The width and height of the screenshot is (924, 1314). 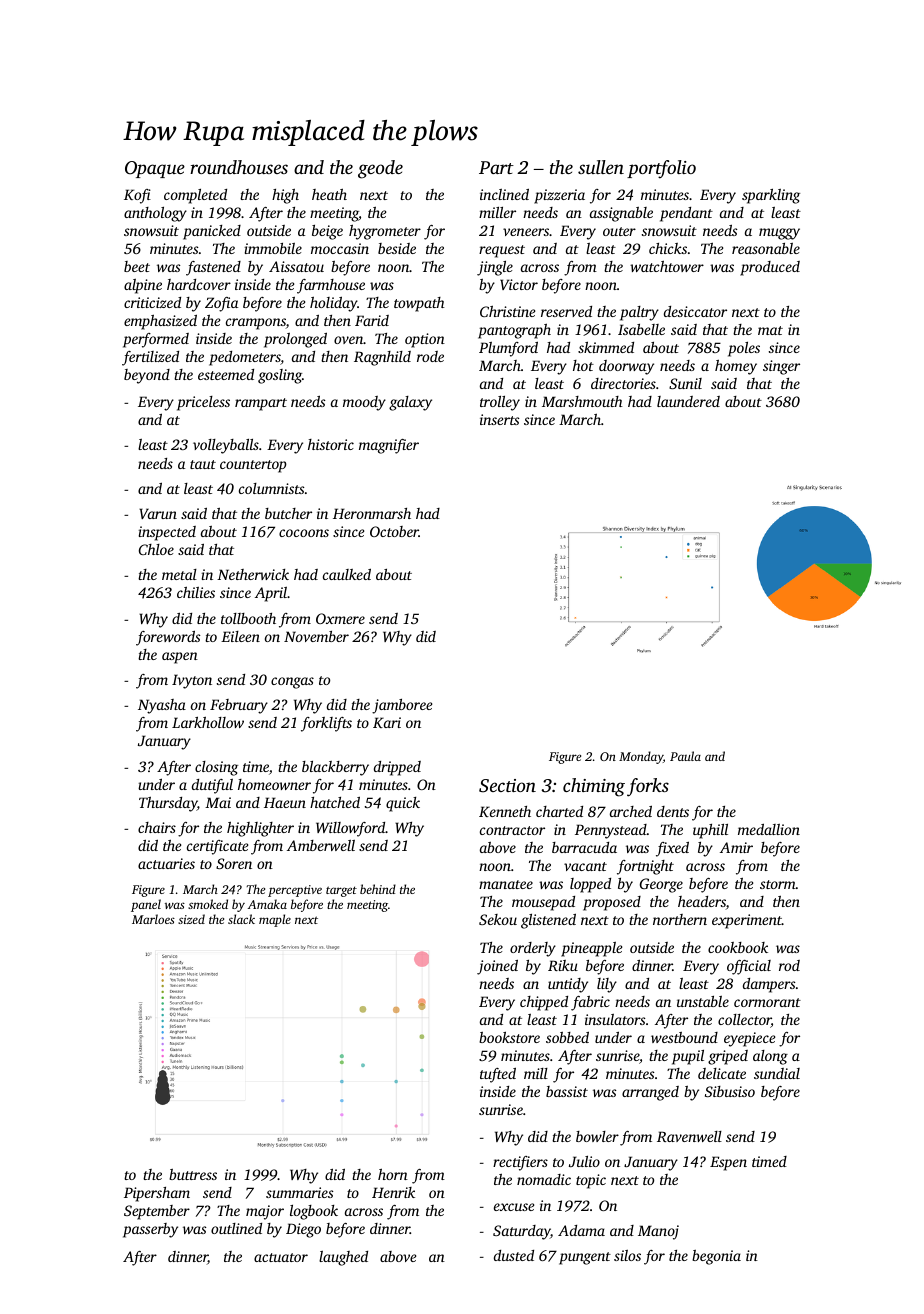 I want to click on fixed, so click(x=672, y=849).
